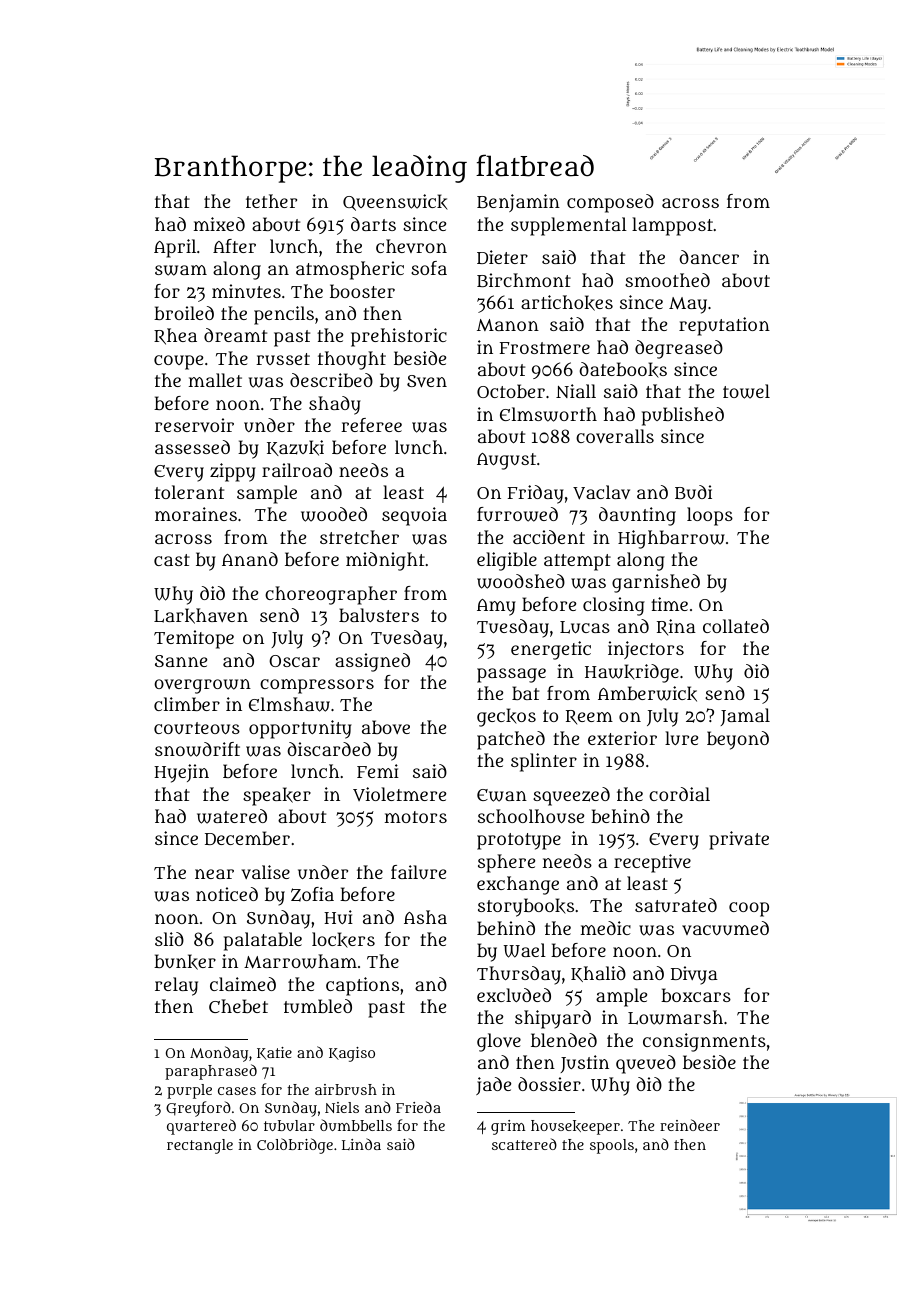 This screenshot has height=1311, width=924. Describe the element at coordinates (331, 595) in the screenshot. I see `choreographer` at that location.
